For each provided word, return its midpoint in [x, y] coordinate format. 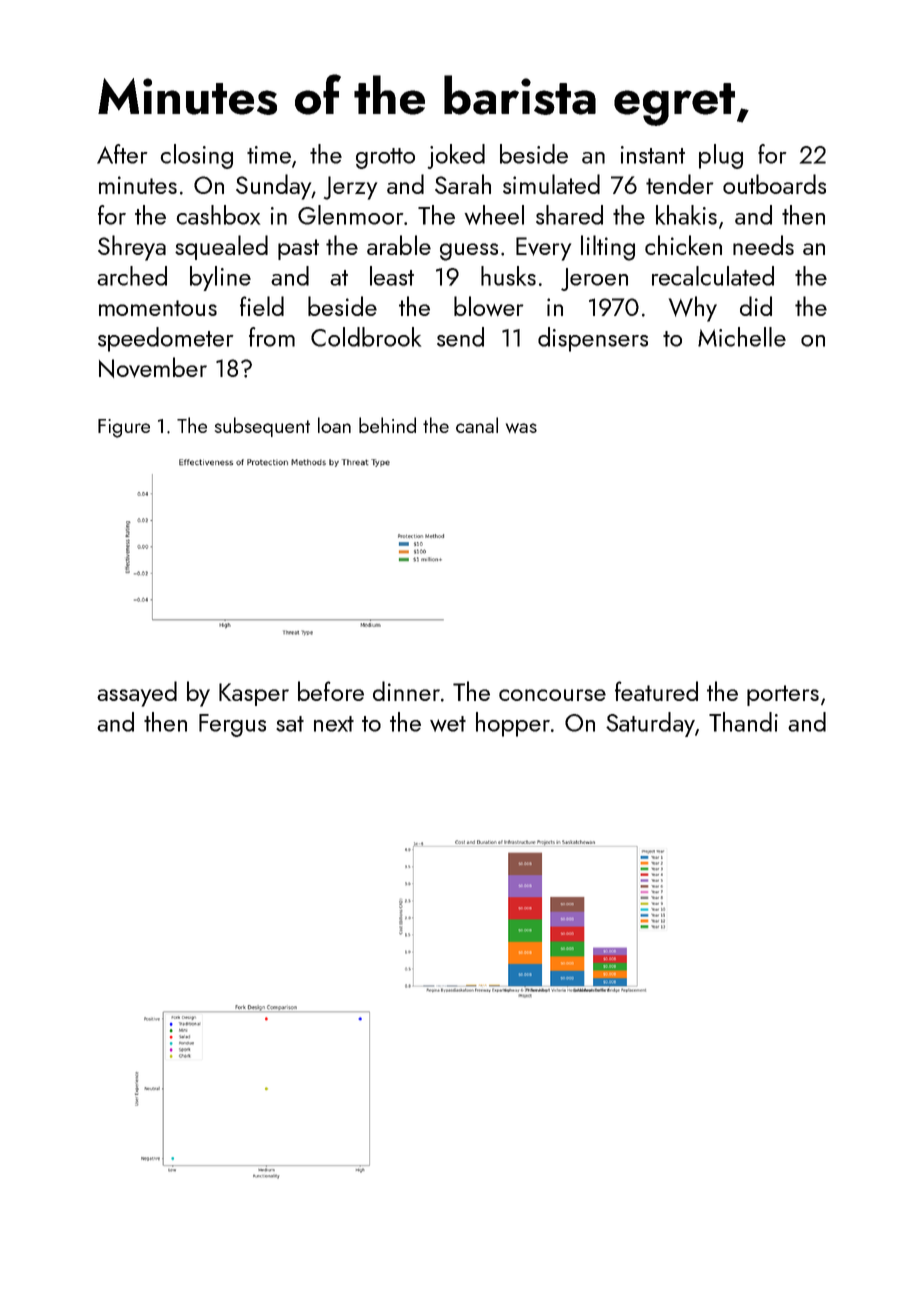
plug [721, 156]
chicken [683, 245]
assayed [137, 694]
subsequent [262, 427]
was [521, 428]
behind [387, 425]
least [392, 276]
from [272, 337]
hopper [513, 724]
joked [456, 156]
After [122, 154]
